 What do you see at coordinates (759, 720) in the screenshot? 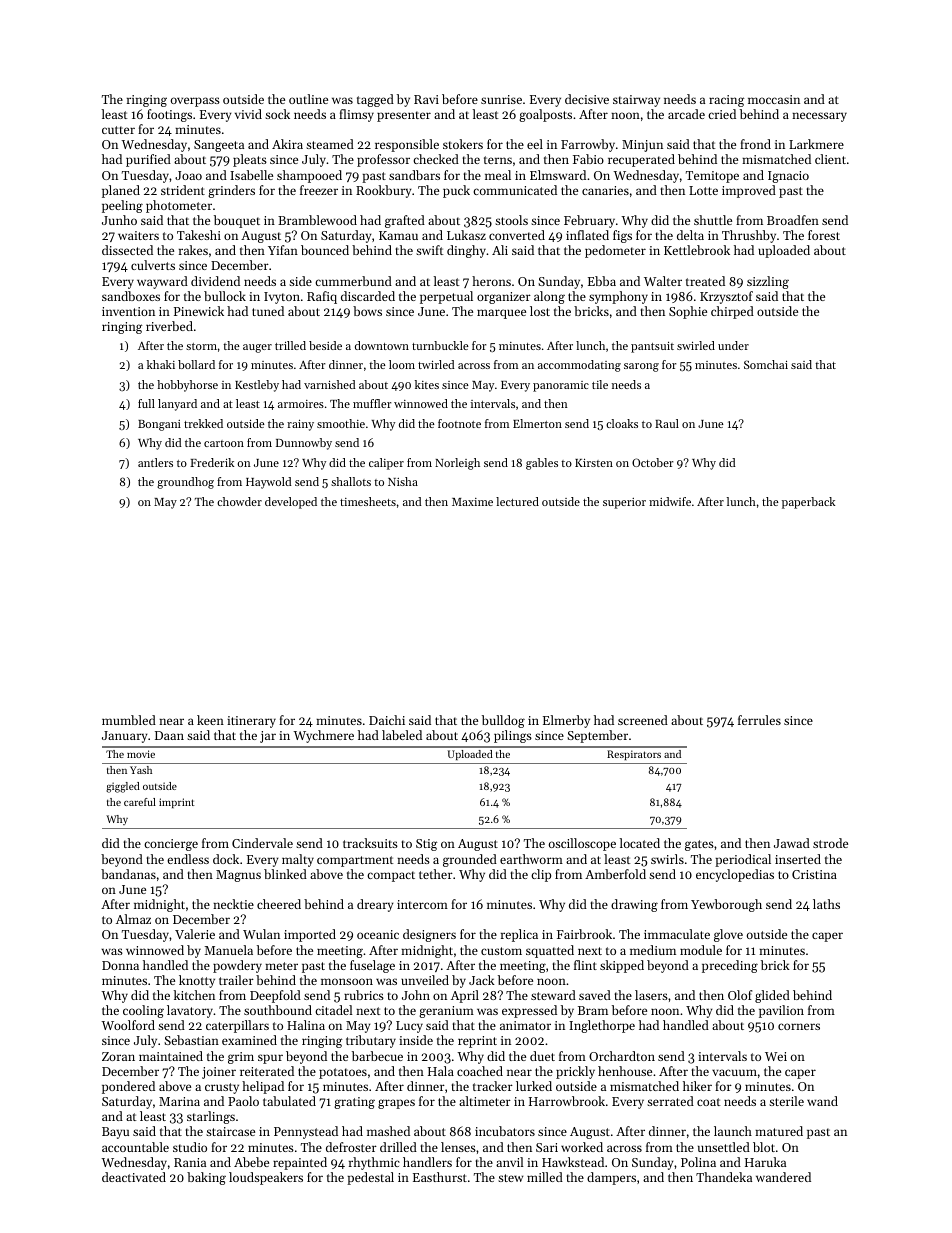
I see `ferrules` at bounding box center [759, 720].
